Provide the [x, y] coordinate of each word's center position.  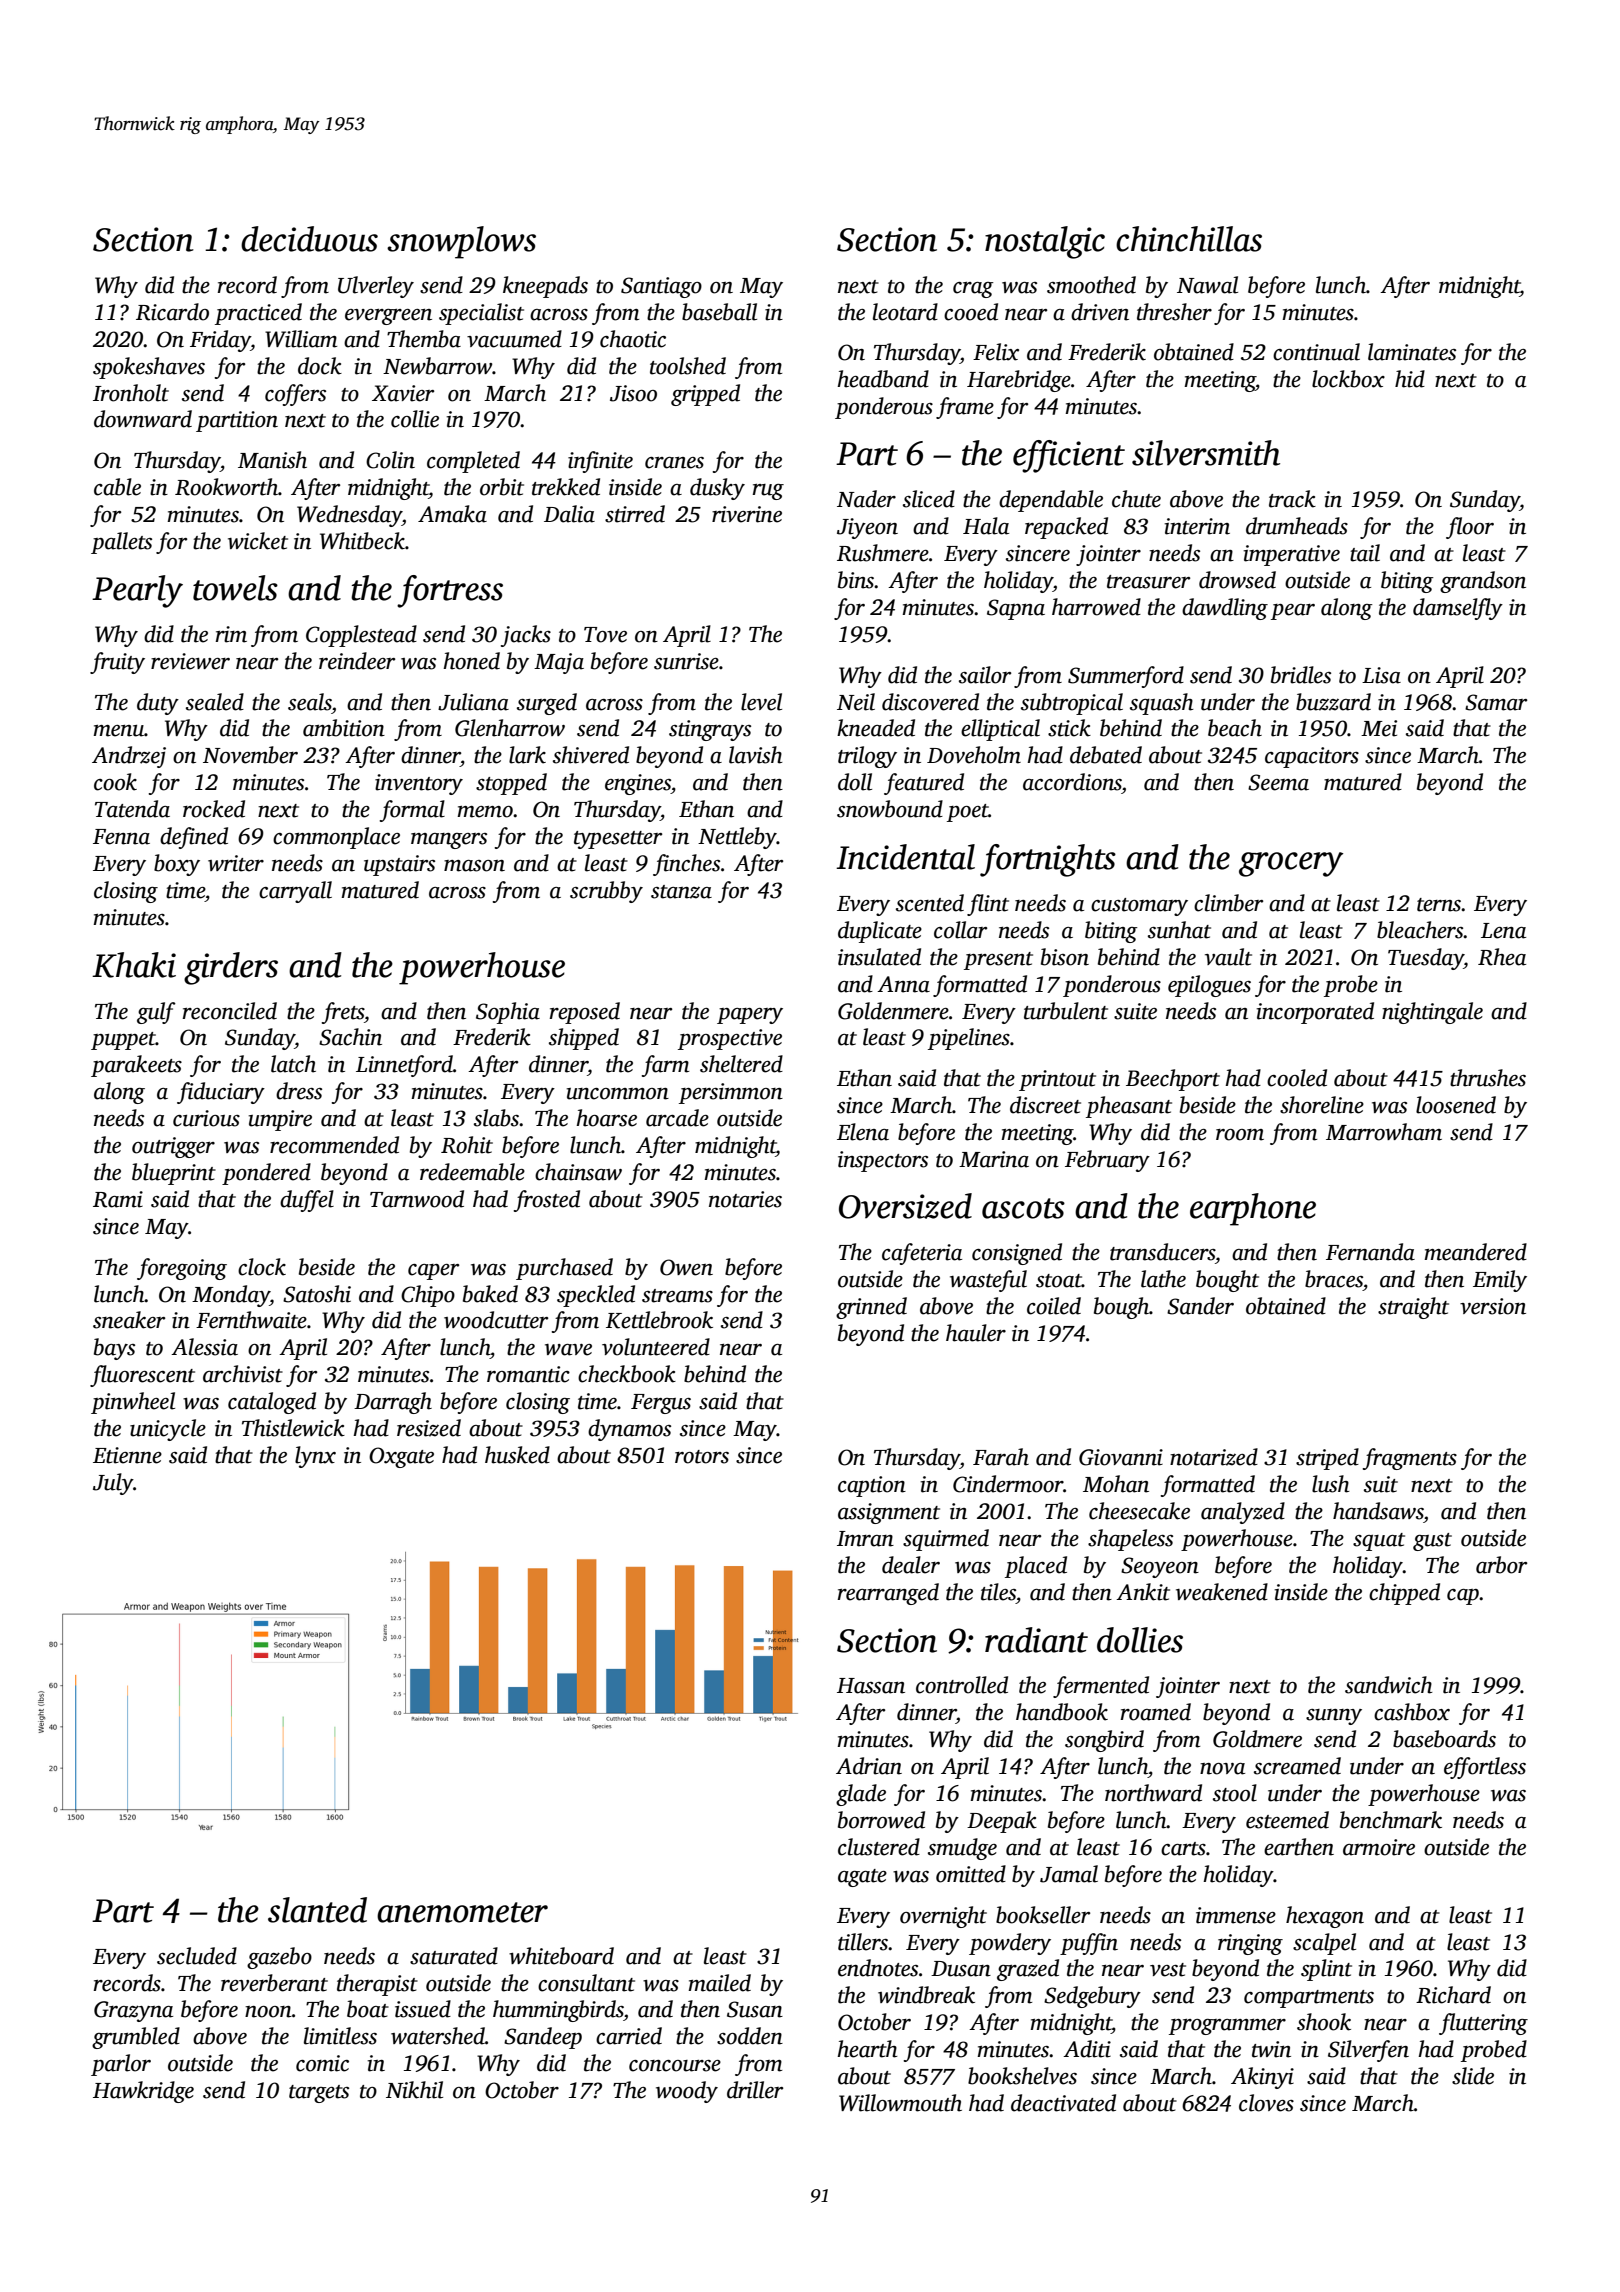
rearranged [888, 1594]
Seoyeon [1160, 1567]
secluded [197, 1956]
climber [1228, 903]
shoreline [1322, 1105]
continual [1316, 352]
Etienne [127, 1455]
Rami [118, 1199]
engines [638, 784]
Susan [755, 2009]
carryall [295, 892]
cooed [971, 312]
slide [1473, 2076]
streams [677, 1296]
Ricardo [172, 312]
